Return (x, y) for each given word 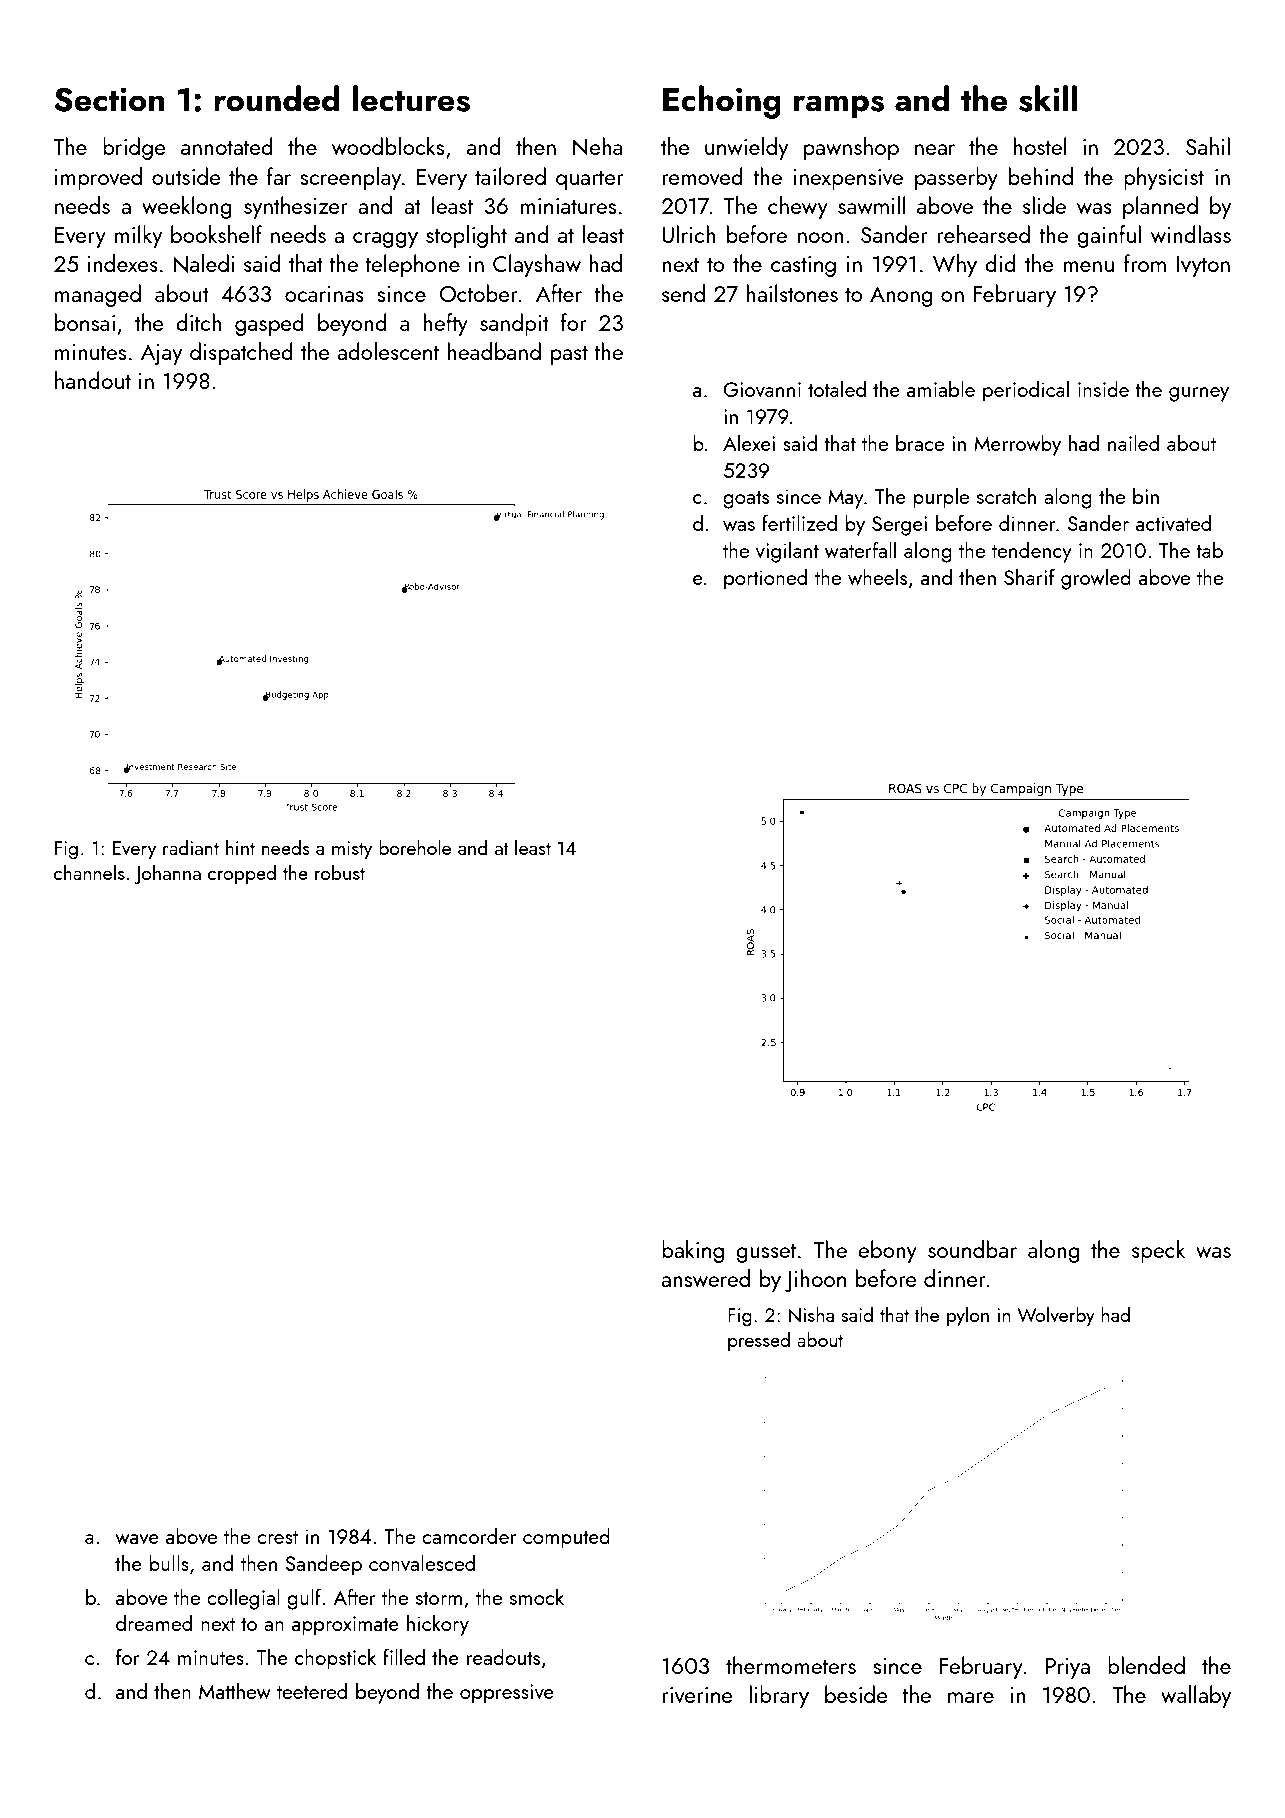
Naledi (203, 263)
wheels (877, 576)
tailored (510, 176)
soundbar (972, 1249)
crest (277, 1537)
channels (89, 872)
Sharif (1029, 576)
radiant (191, 847)
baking (693, 1251)
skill (1048, 98)
